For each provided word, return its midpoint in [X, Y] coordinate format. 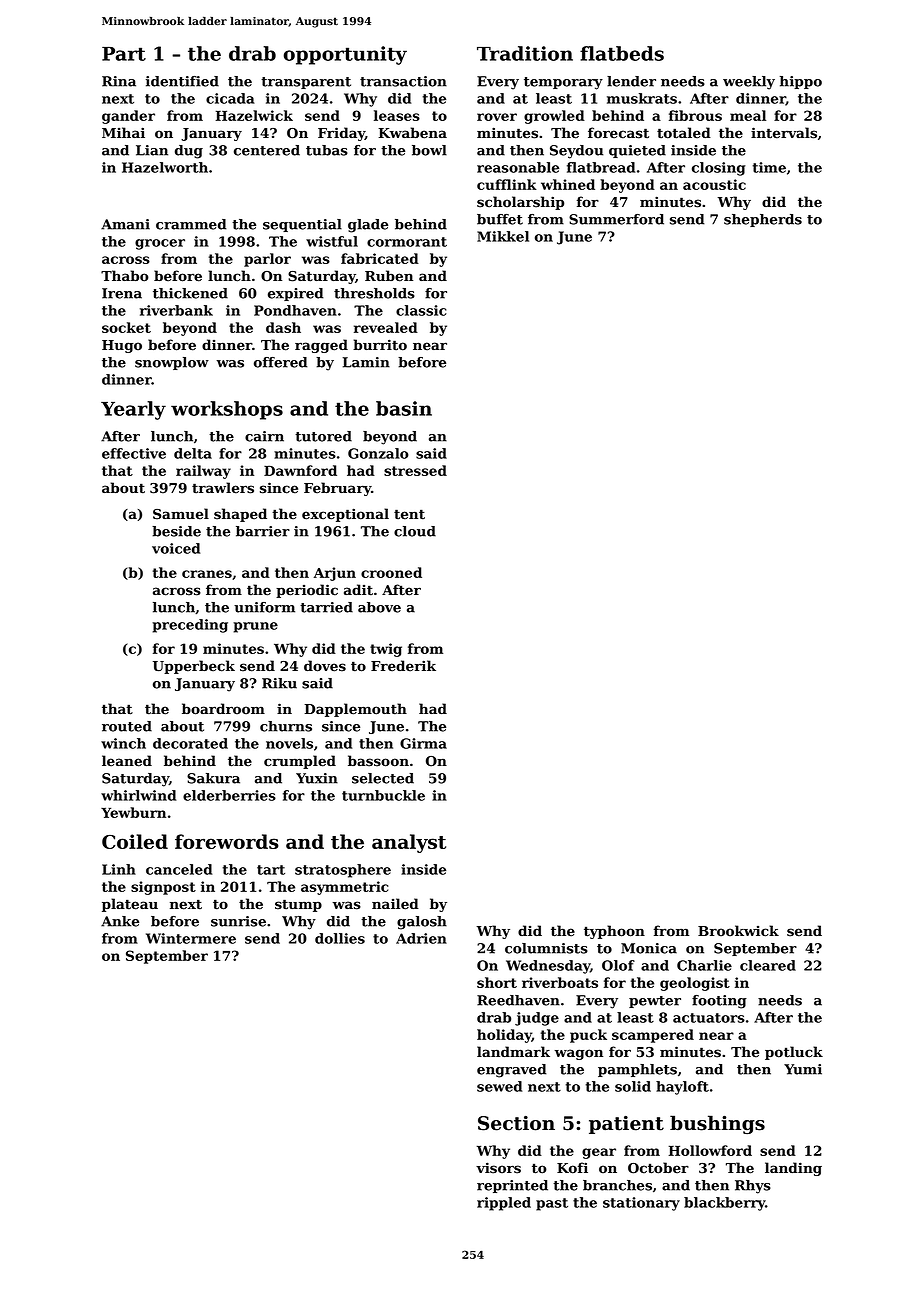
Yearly [133, 410]
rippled [504, 1204]
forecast [618, 133]
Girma [423, 743]
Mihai [123, 132]
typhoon [614, 932]
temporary [563, 83]
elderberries [229, 795]
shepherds [763, 220]
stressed [415, 470]
